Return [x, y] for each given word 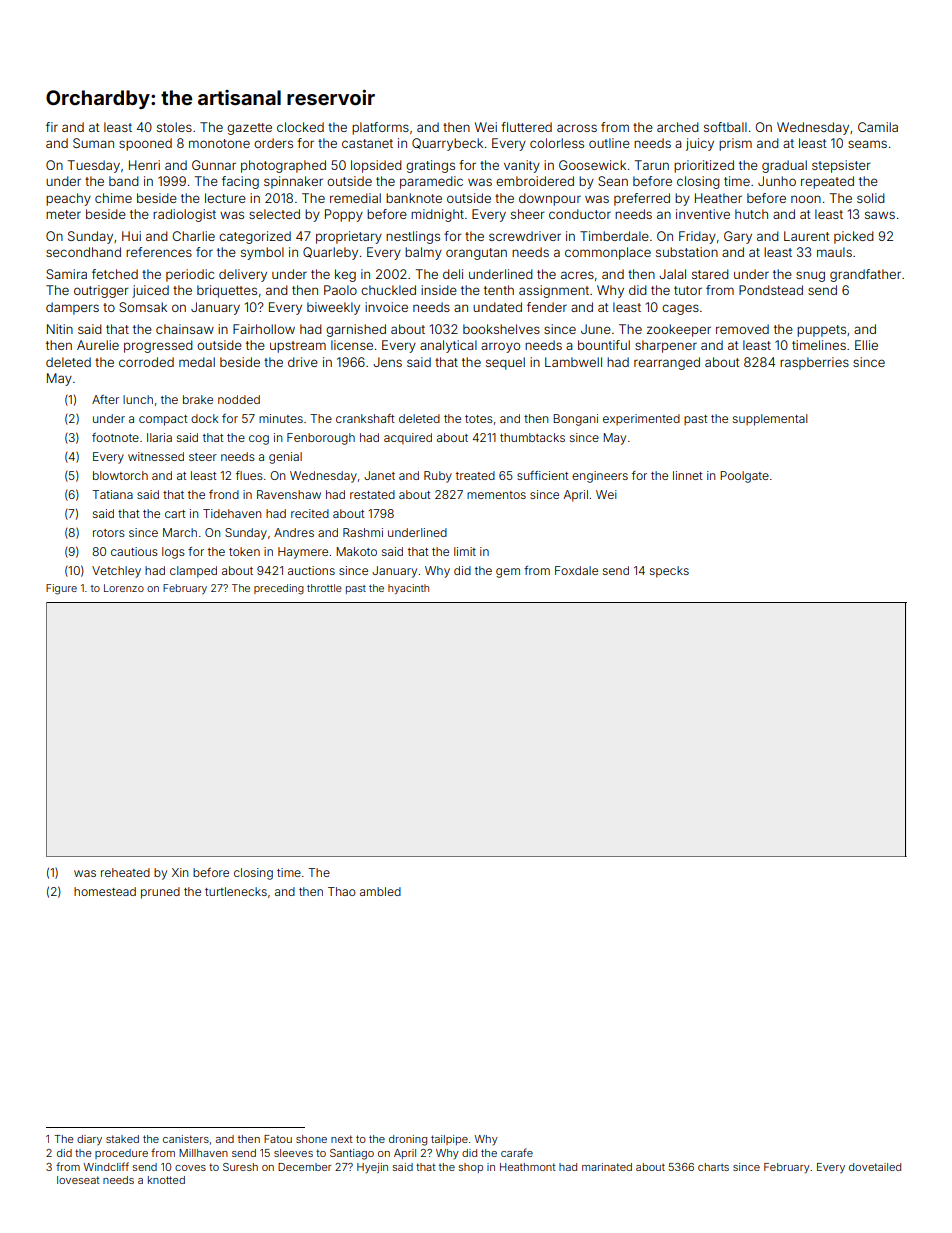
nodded [239, 399]
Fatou [278, 1139]
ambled [380, 891]
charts [713, 1167]
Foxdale [576, 570]
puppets [821, 331]
